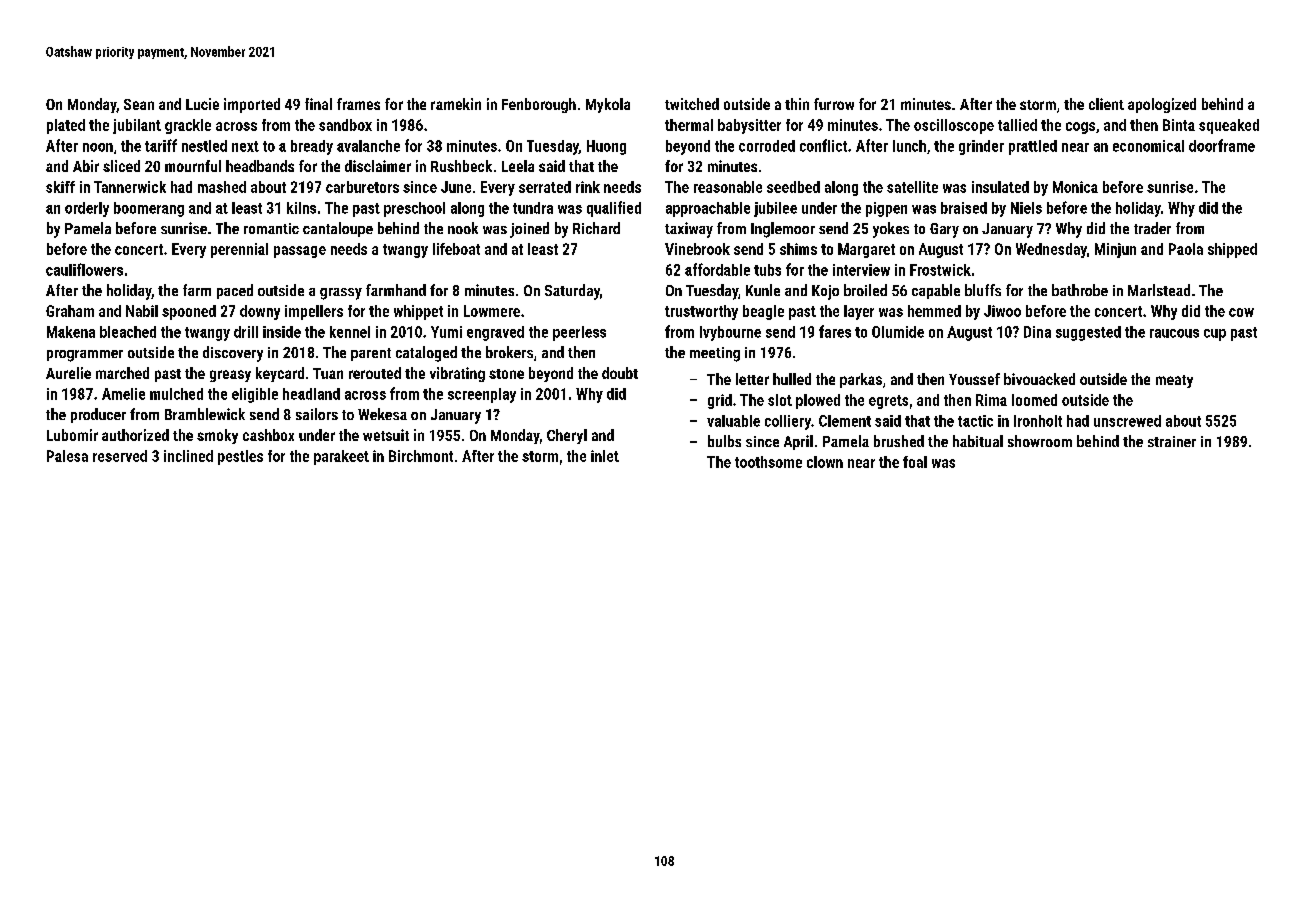 The width and height of the screenshot is (1308, 924). Describe the element at coordinates (188, 126) in the screenshot. I see `grackle` at that location.
